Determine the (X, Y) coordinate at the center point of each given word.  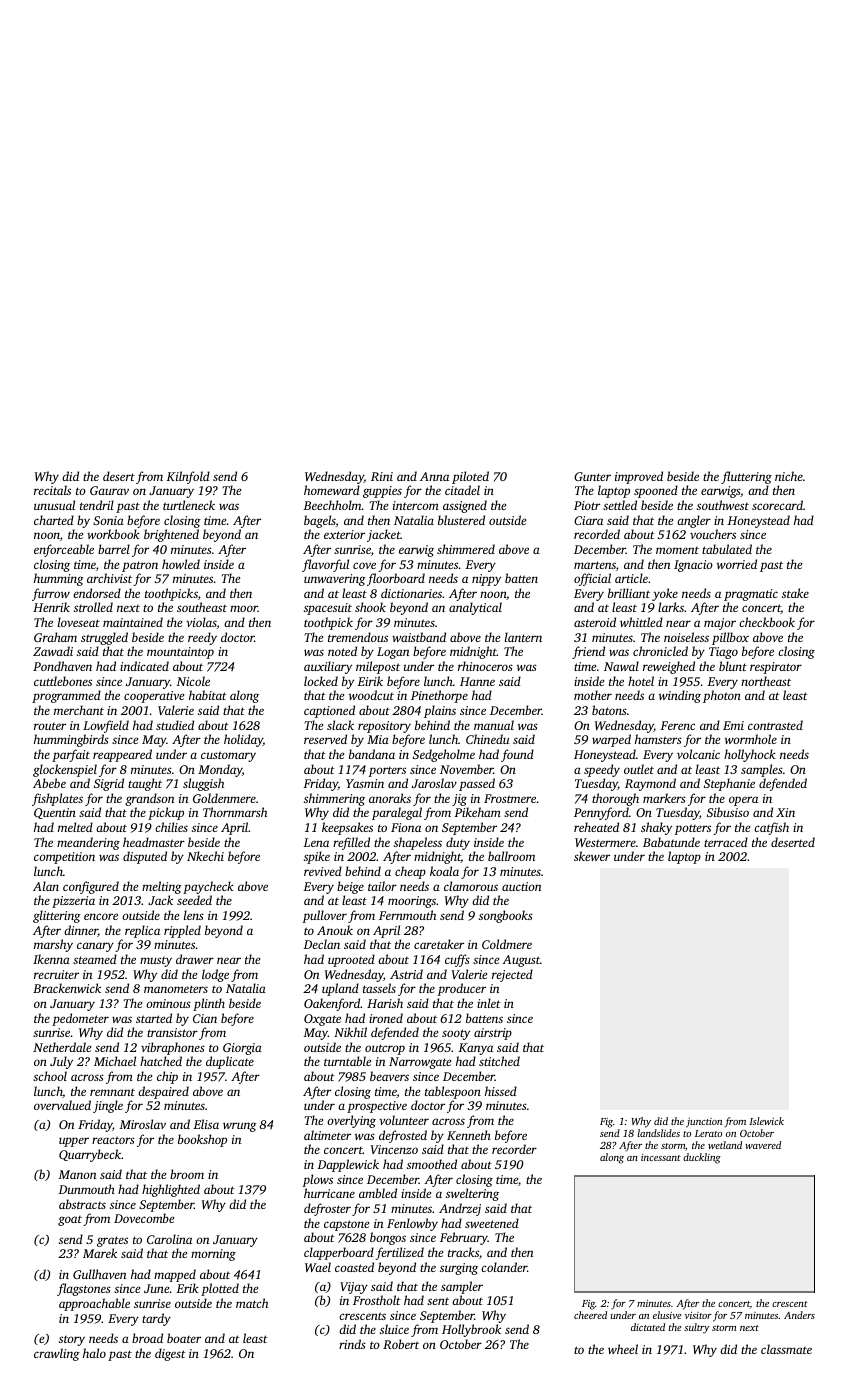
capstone (346, 1225)
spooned (656, 491)
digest (170, 1354)
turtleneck (189, 505)
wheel (623, 1349)
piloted (470, 477)
